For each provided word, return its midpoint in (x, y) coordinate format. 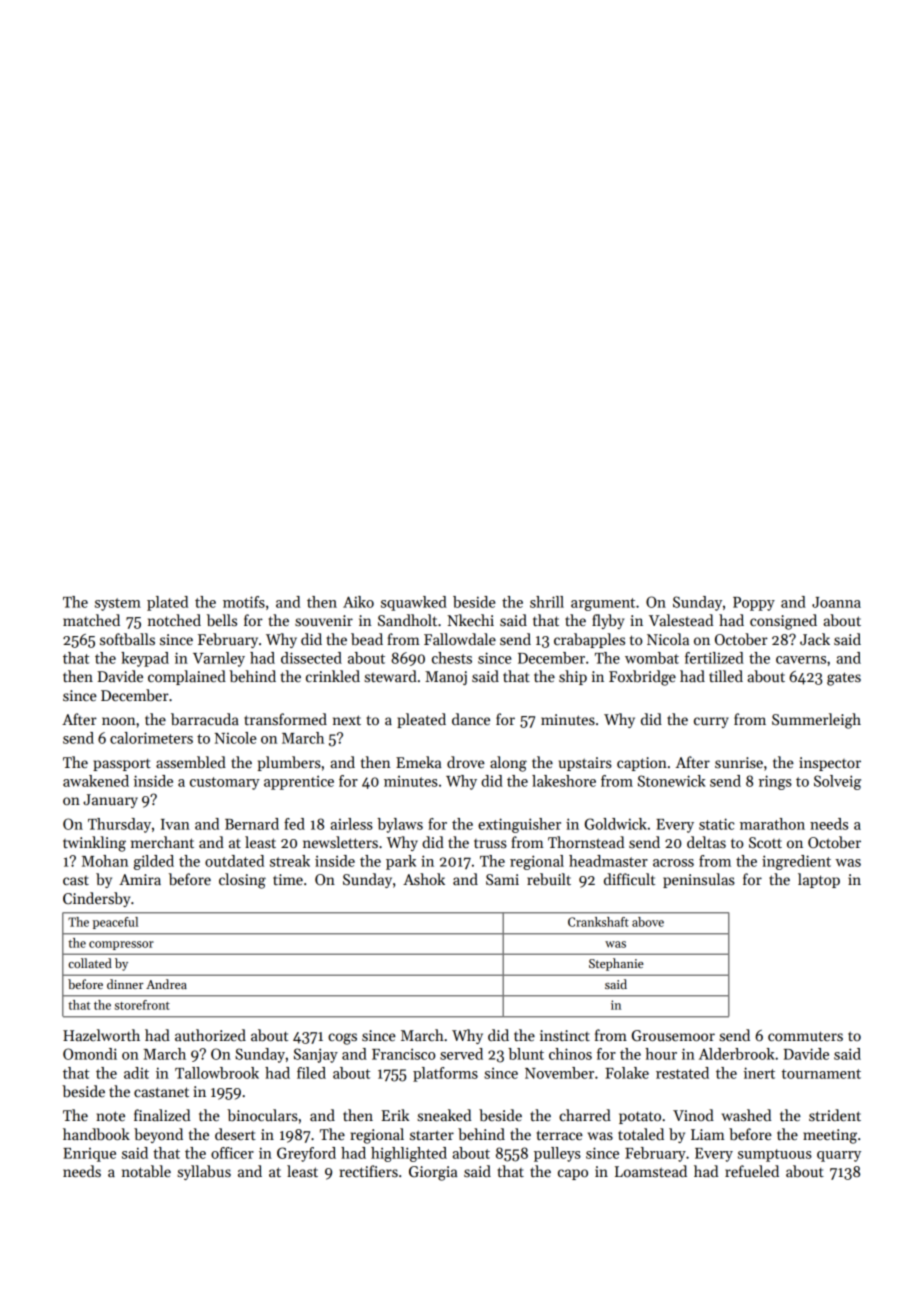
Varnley (219, 659)
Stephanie (616, 964)
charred (585, 1115)
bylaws (400, 825)
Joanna (836, 602)
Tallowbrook (217, 1073)
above (648, 922)
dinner (125, 984)
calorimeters (151, 738)
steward (390, 676)
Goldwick (616, 824)
